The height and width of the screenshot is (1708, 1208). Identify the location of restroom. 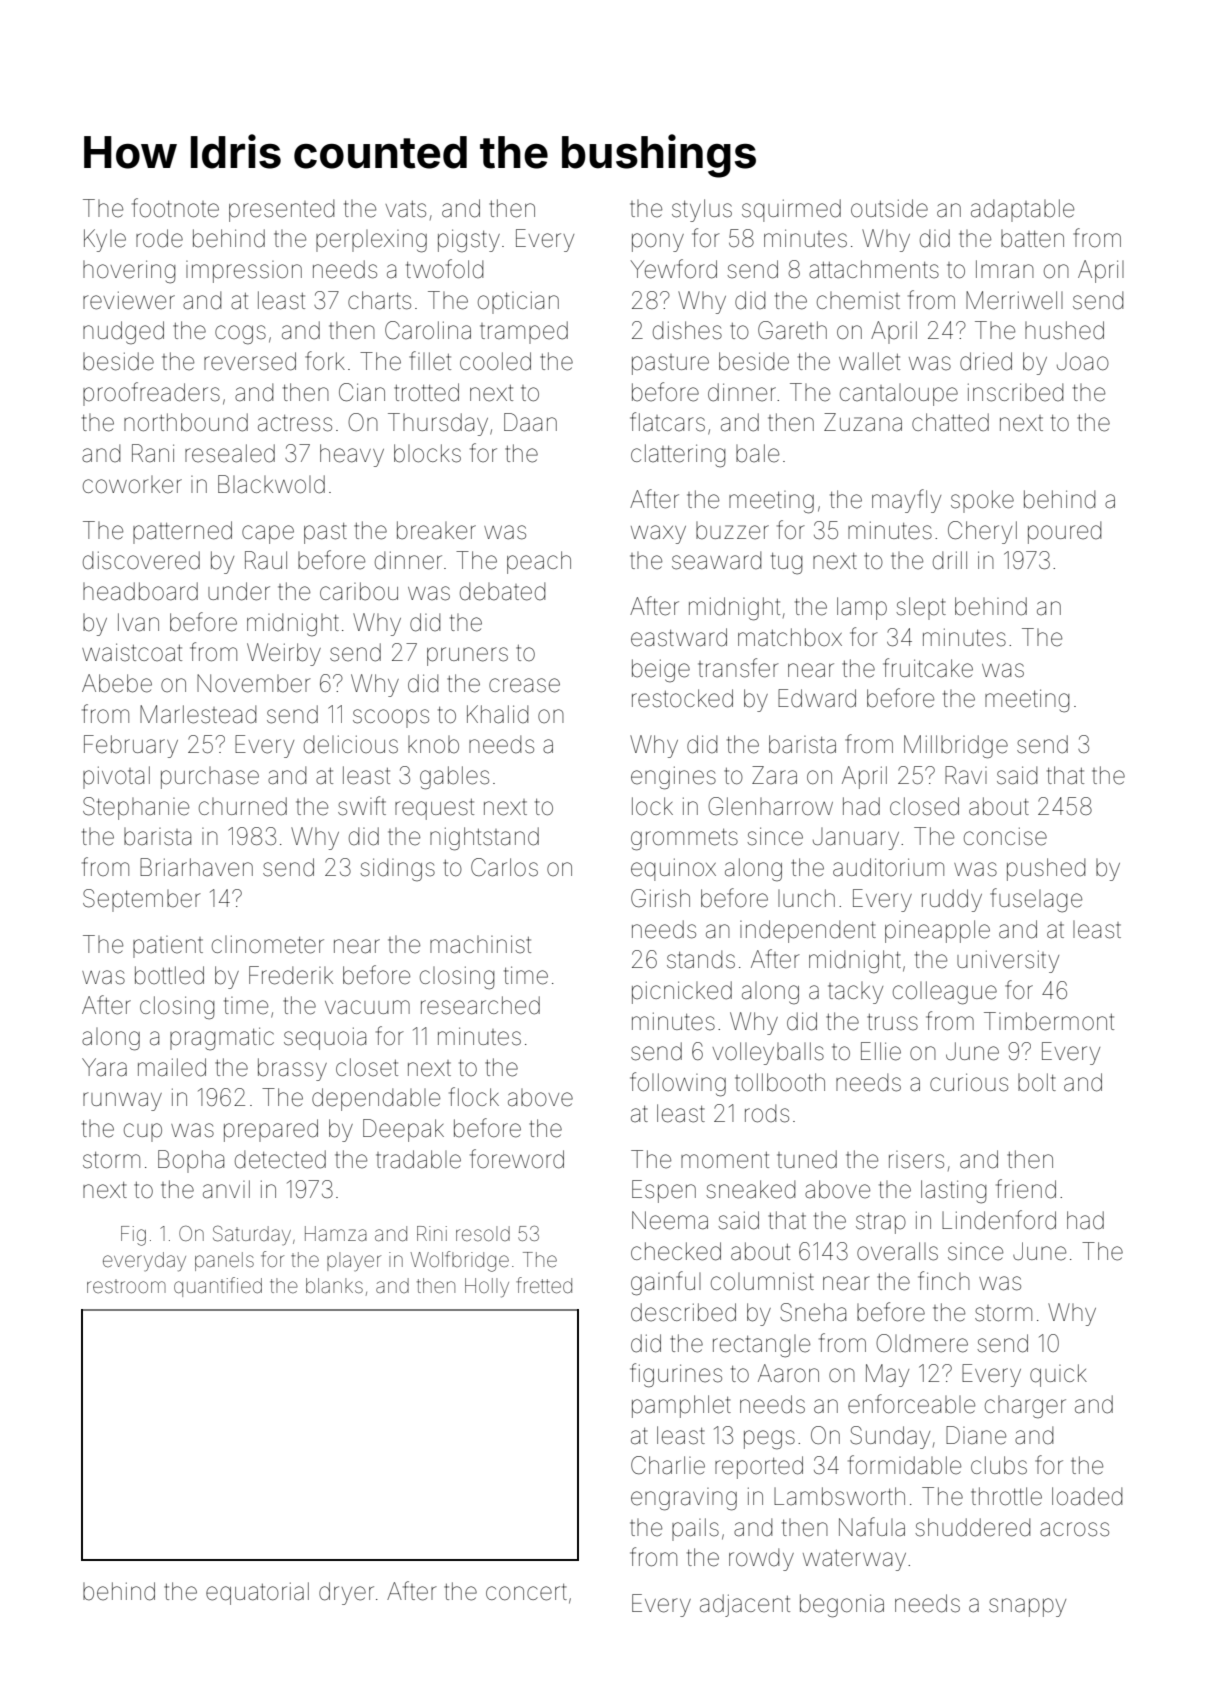
(126, 1286).
